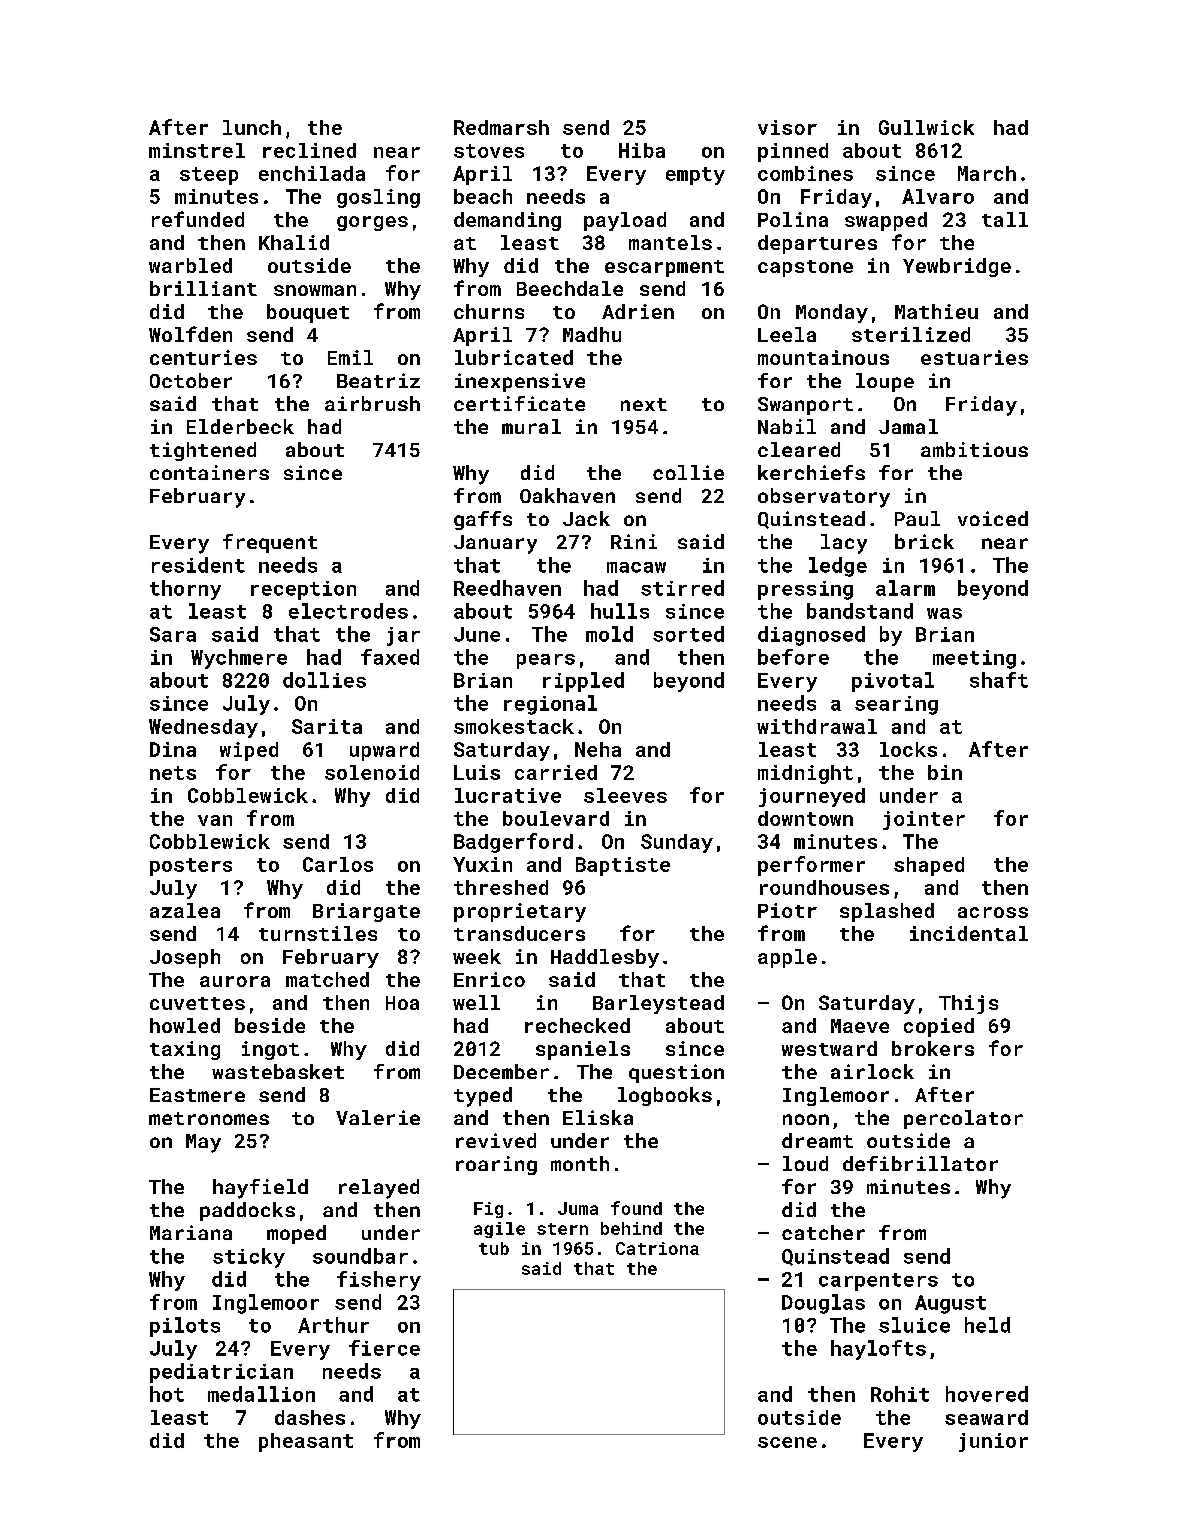  I want to click on visor, so click(787, 127).
